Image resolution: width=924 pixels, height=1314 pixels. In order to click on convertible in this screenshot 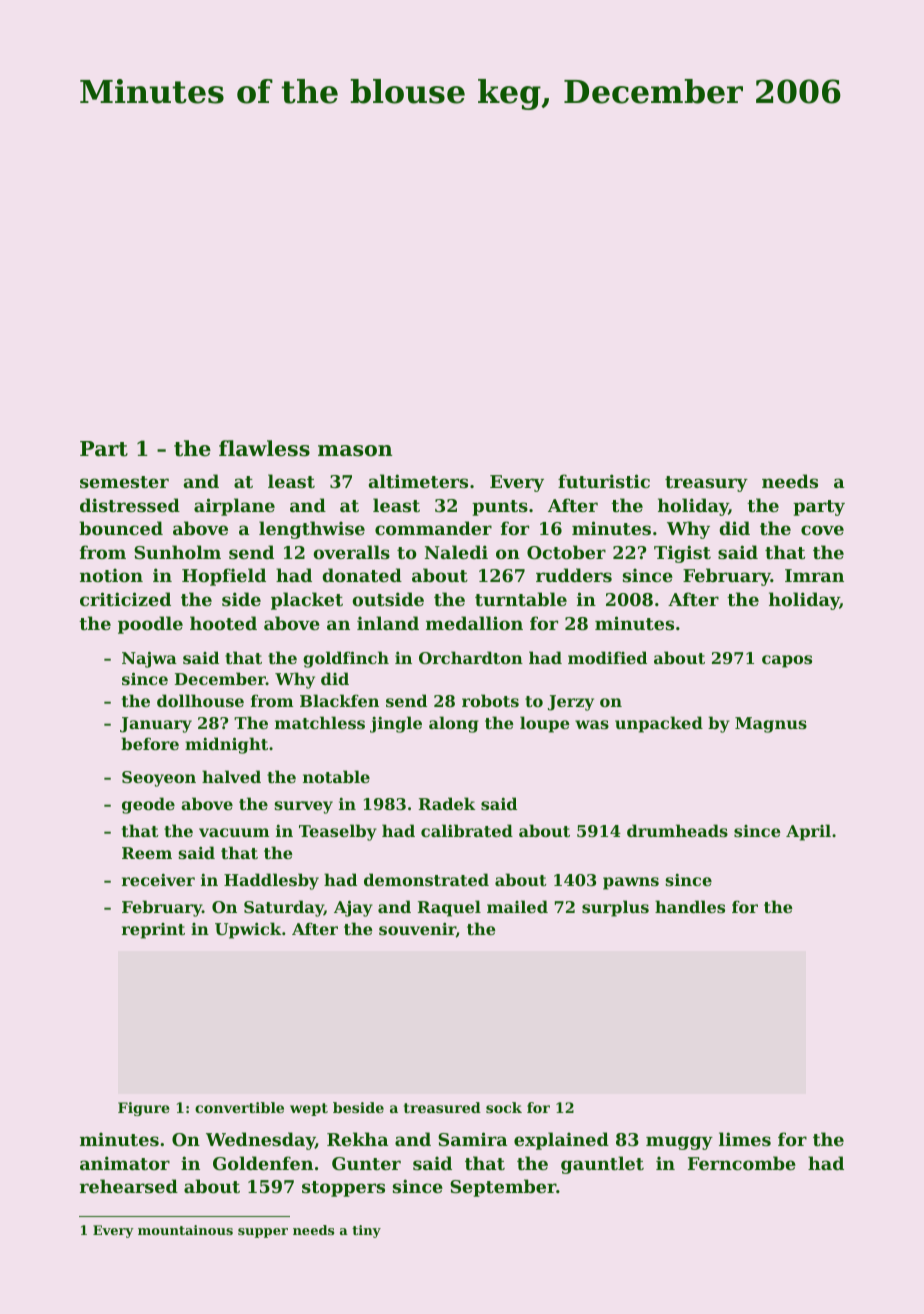, I will do `click(239, 1107)`.
